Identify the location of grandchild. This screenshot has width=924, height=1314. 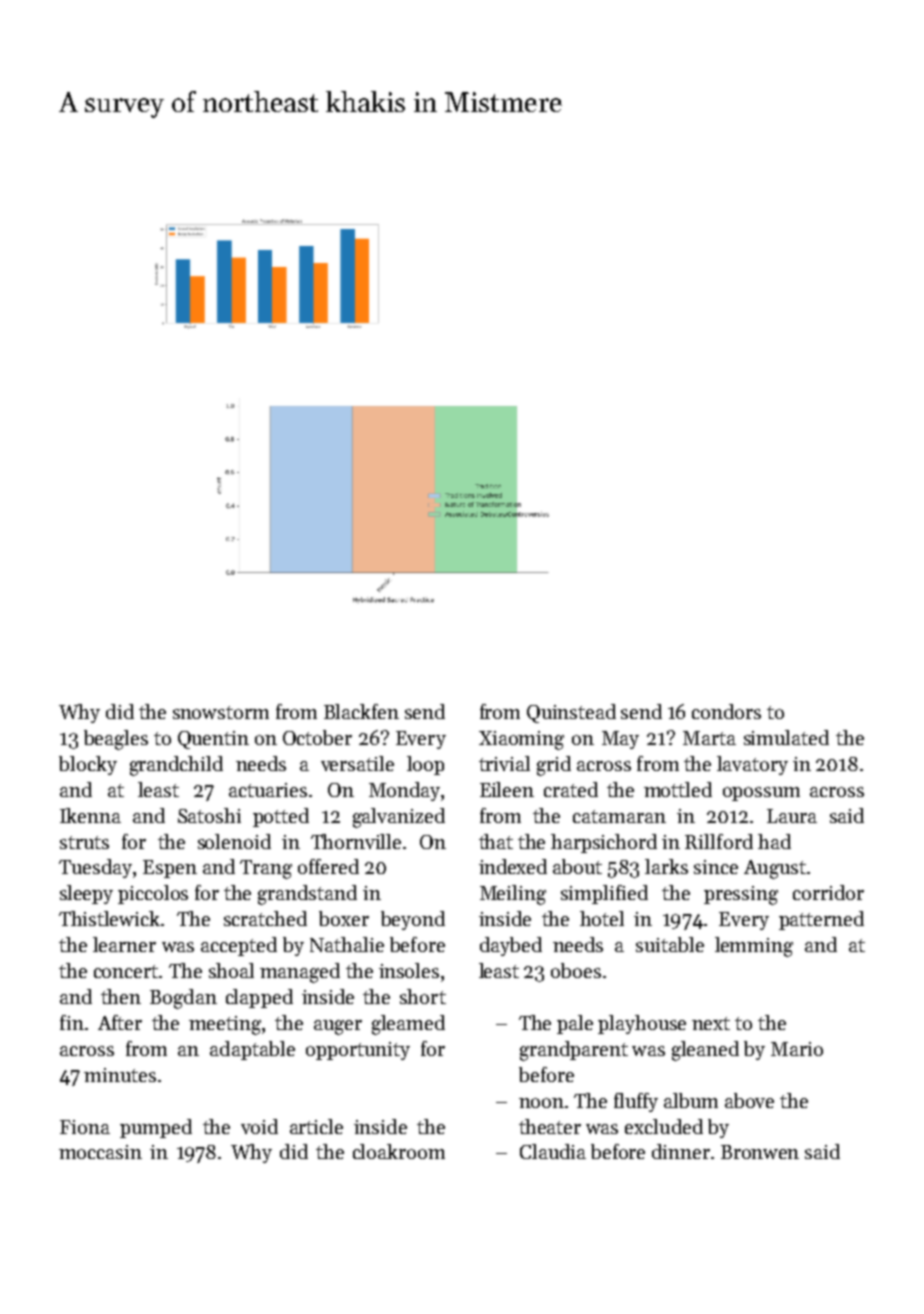
(176, 766).
